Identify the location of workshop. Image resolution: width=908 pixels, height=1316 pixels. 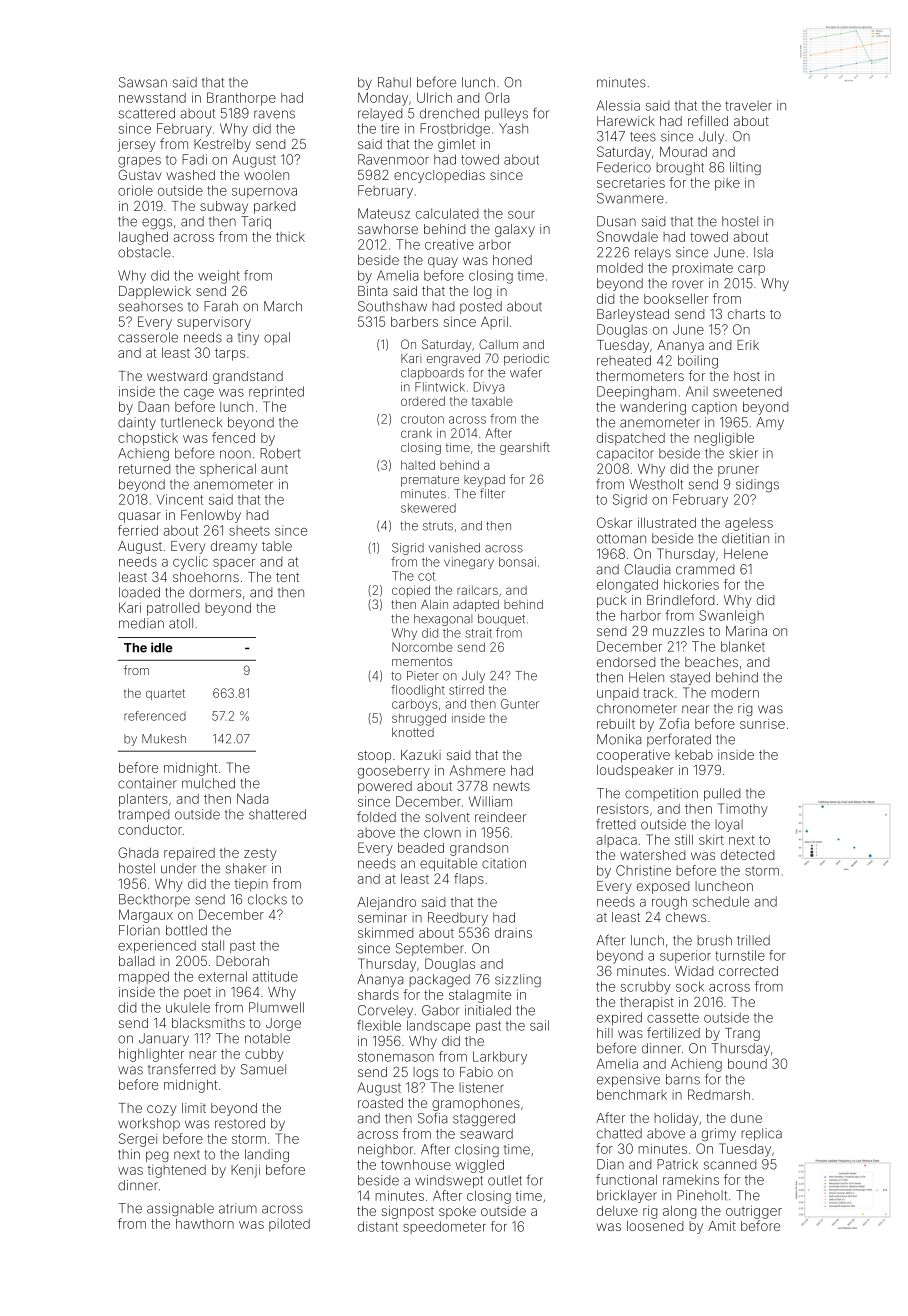
(149, 1124).
